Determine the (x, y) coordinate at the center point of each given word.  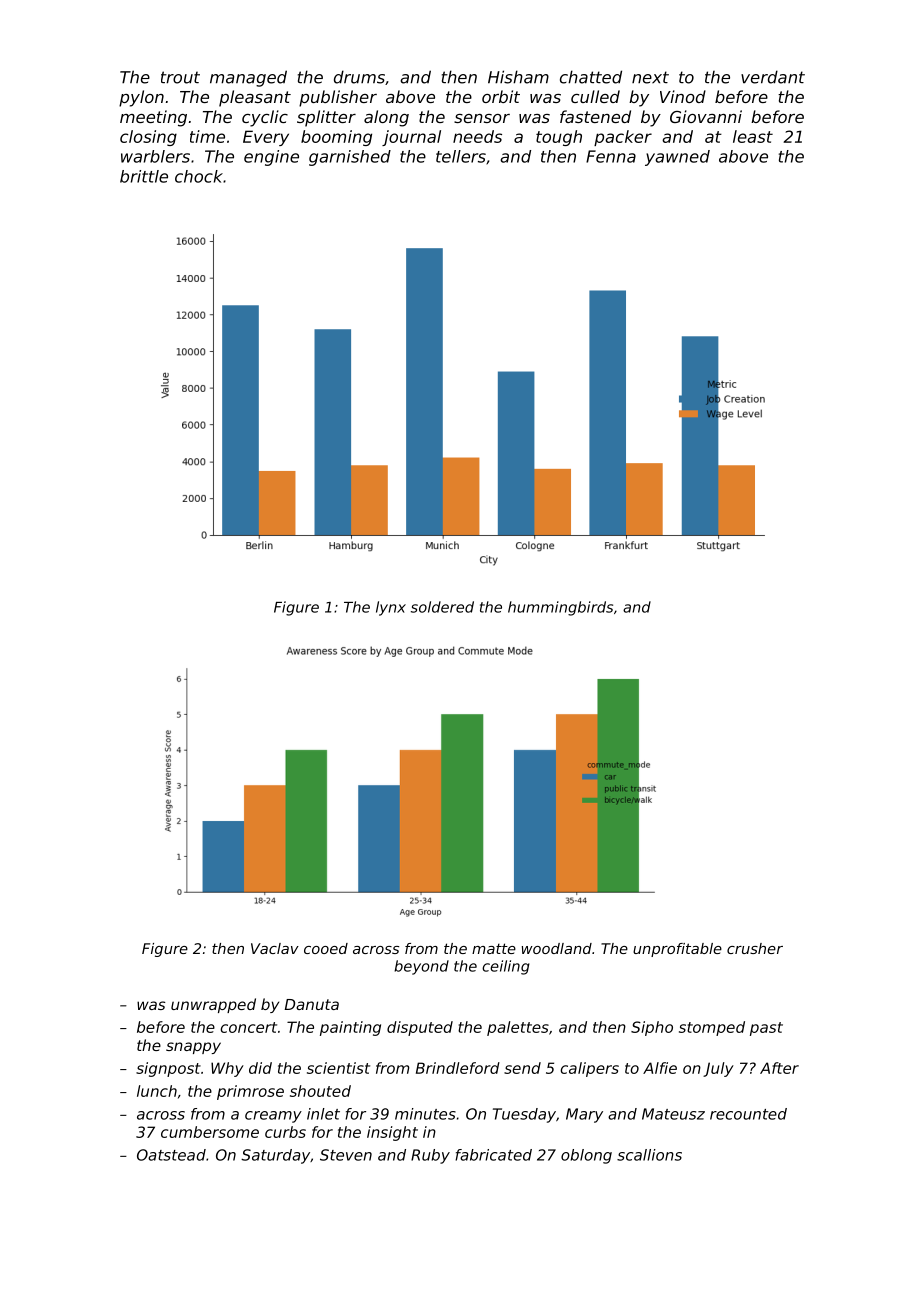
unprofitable (677, 950)
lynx (391, 608)
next (650, 77)
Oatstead (171, 1155)
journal (411, 138)
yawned (677, 158)
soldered (442, 607)
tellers (461, 156)
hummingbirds (560, 608)
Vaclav (275, 948)
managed (248, 78)
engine (271, 158)
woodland (557, 948)
